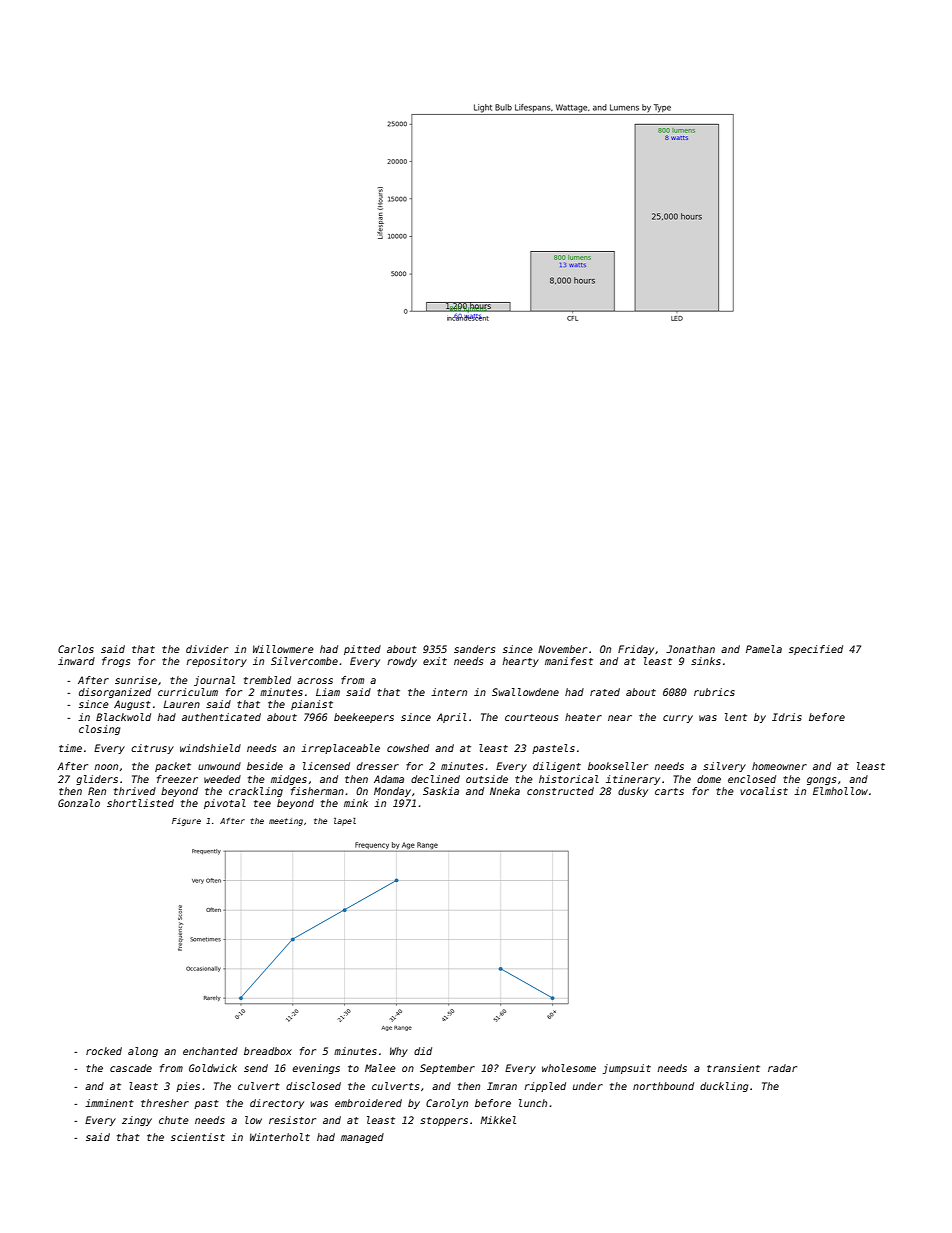  What do you see at coordinates (569, 1068) in the screenshot?
I see `wholesome` at bounding box center [569, 1068].
